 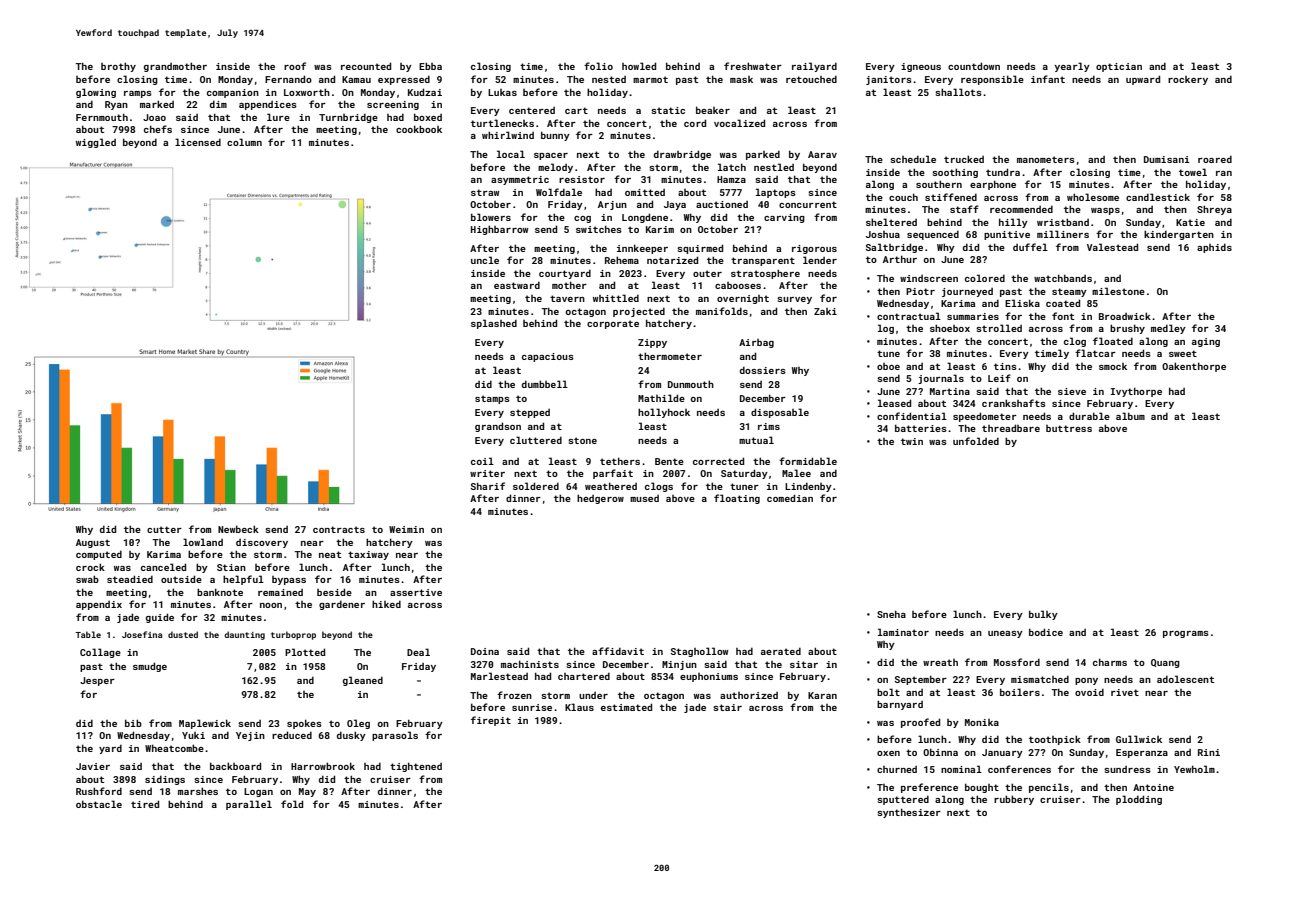 I want to click on yearly, so click(x=1072, y=67).
